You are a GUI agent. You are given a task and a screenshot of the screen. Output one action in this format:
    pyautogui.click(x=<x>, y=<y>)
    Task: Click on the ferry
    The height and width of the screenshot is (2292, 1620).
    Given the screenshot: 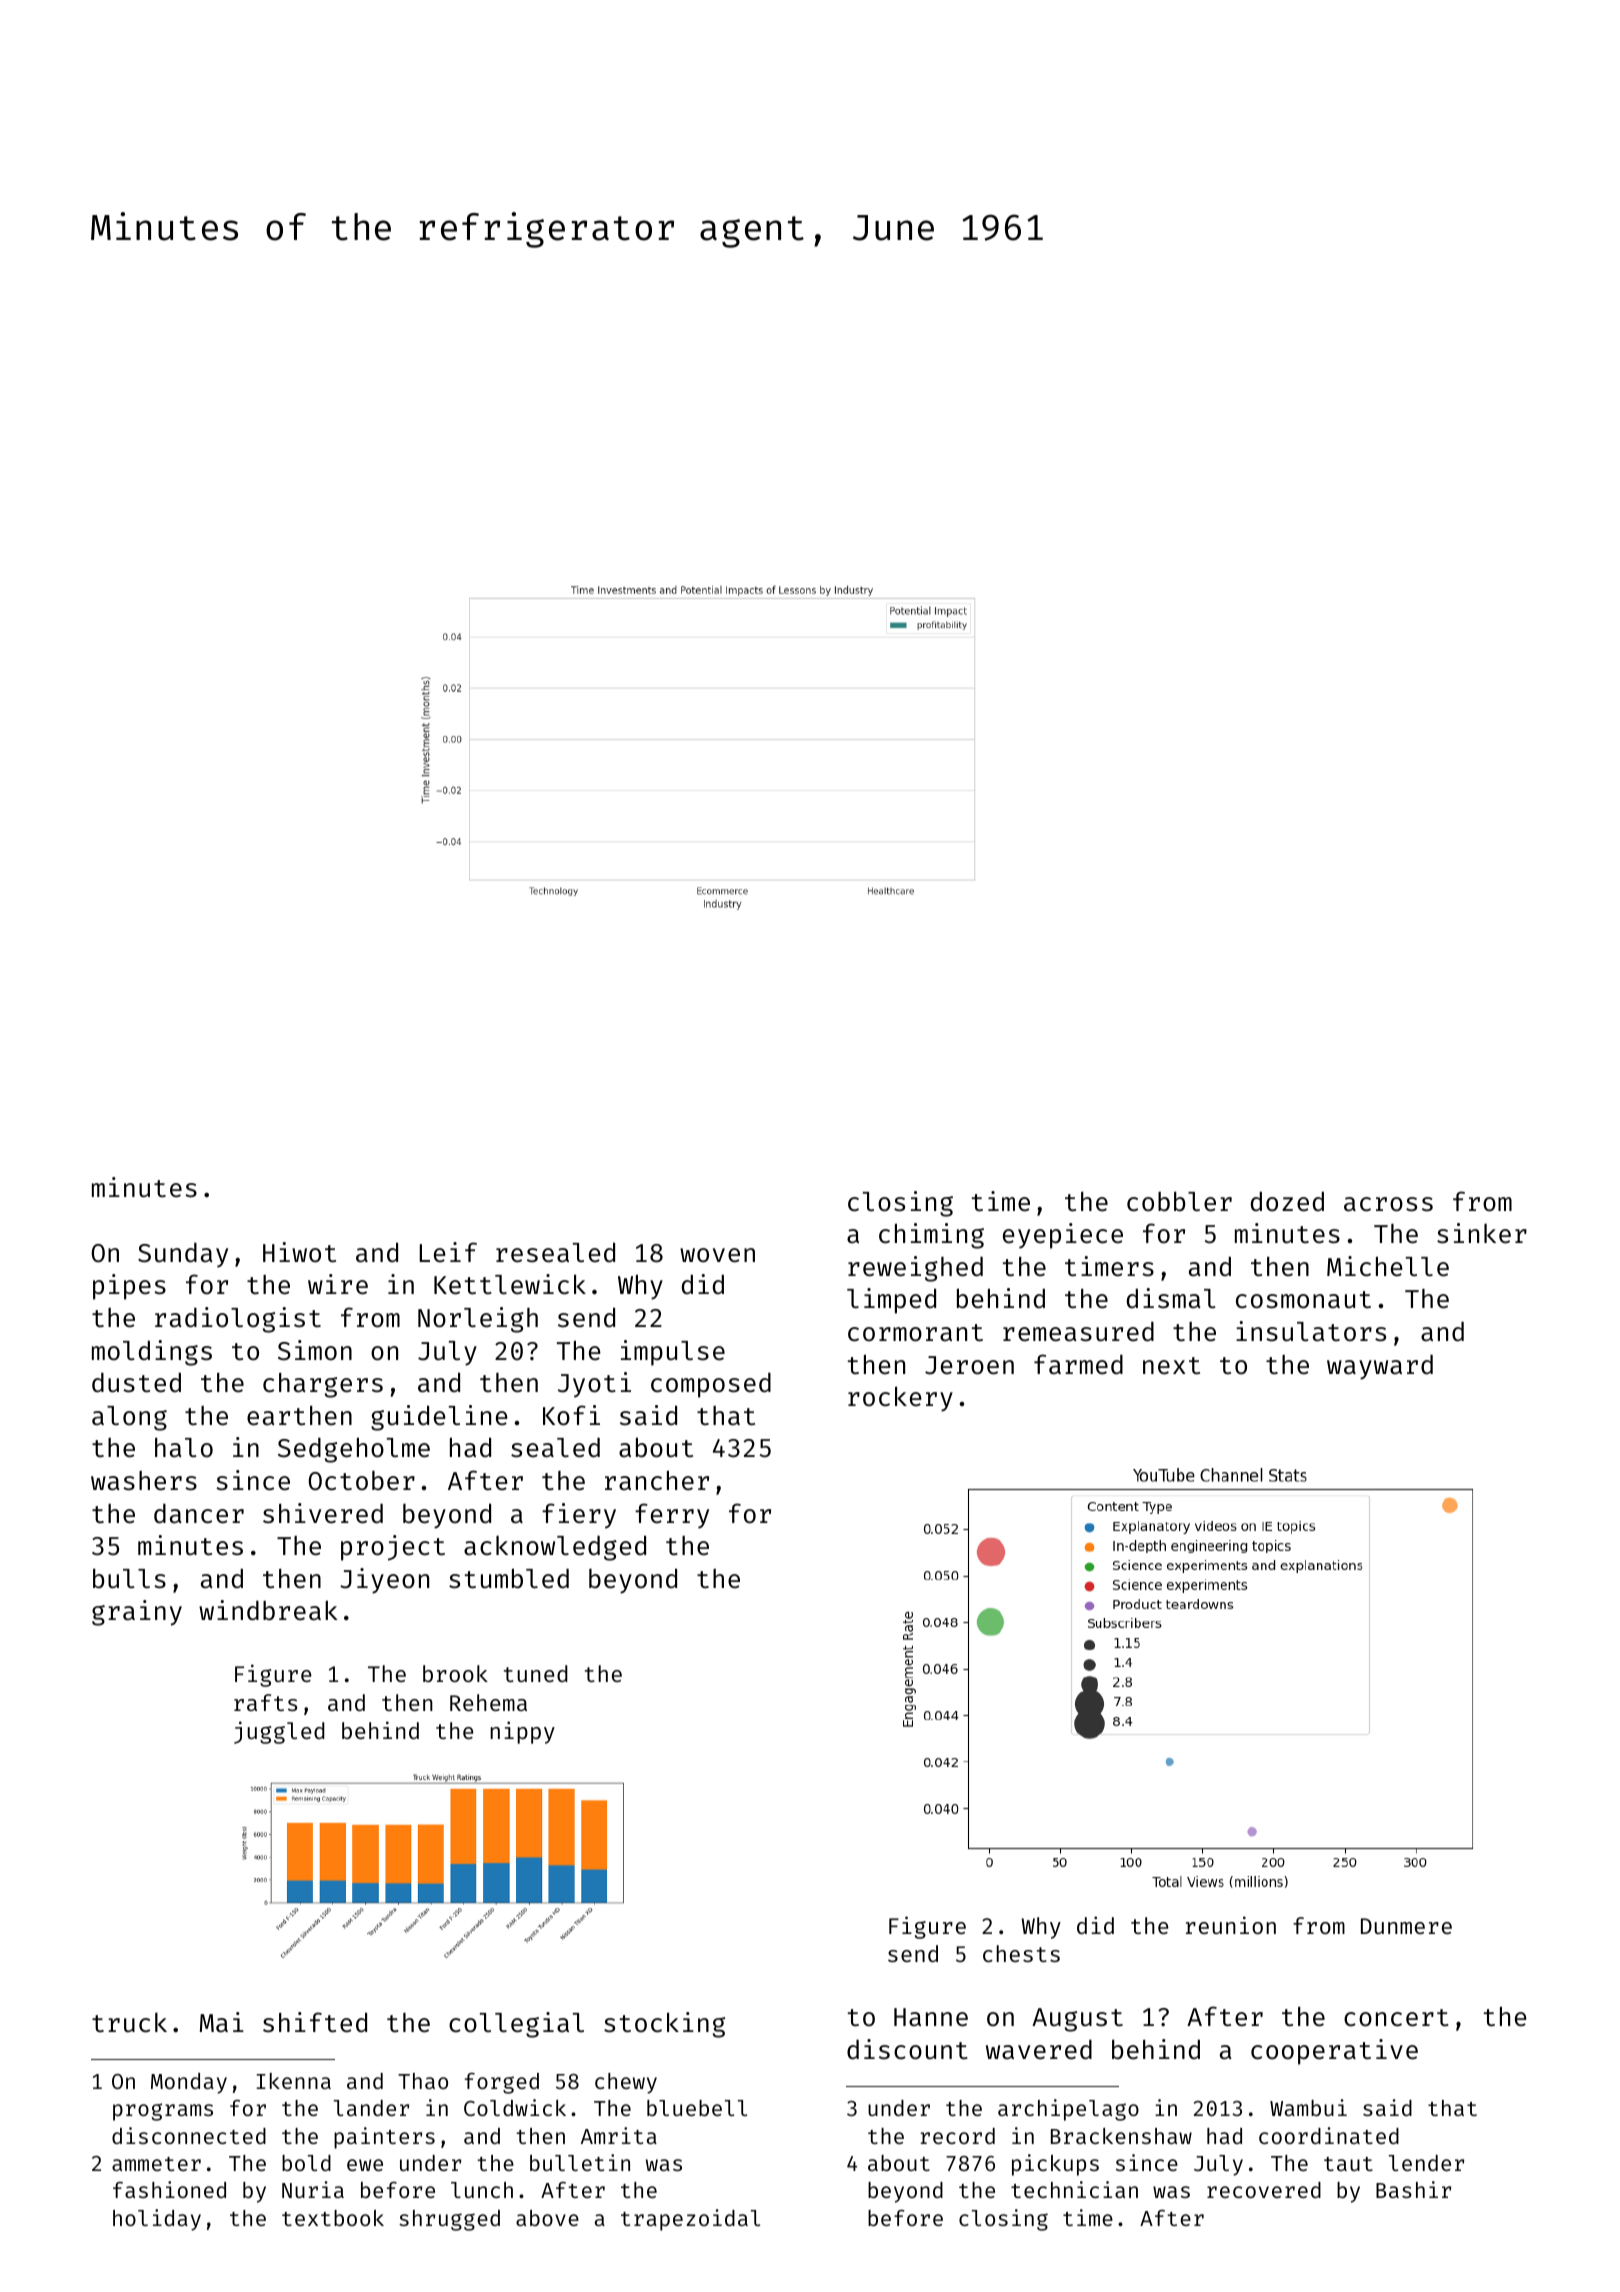 What is the action you would take?
    pyautogui.click(x=672, y=1516)
